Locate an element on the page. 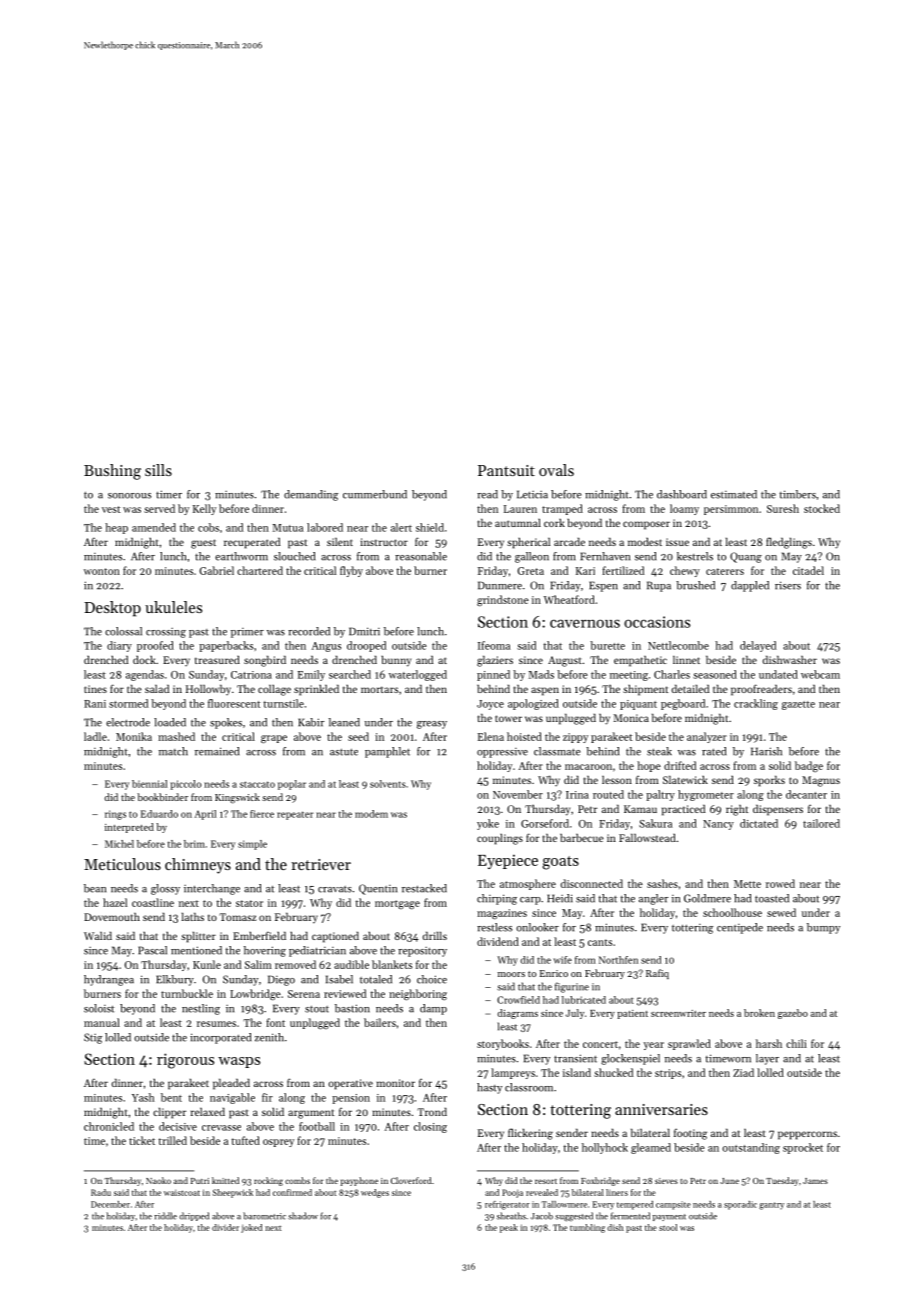  ovals is located at coordinates (556, 470).
